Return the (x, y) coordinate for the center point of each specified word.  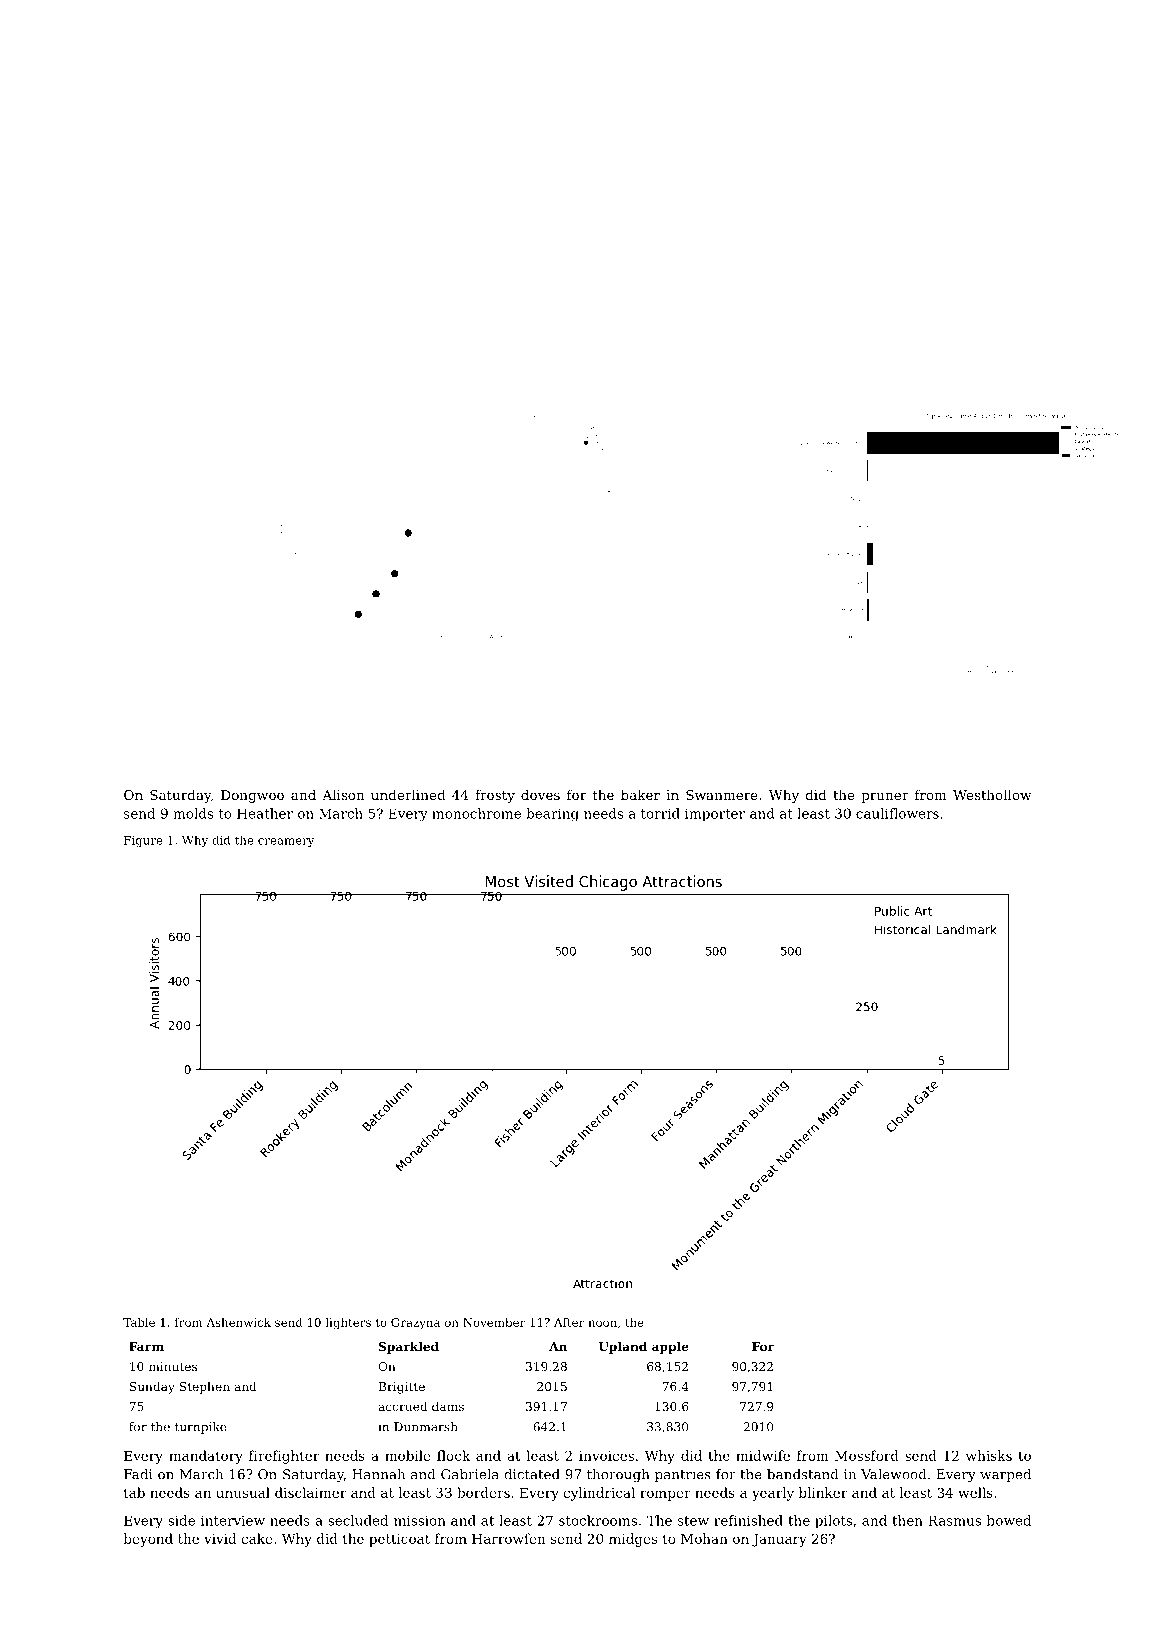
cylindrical (599, 1494)
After (569, 1322)
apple (670, 1347)
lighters (348, 1324)
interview (233, 1520)
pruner (885, 798)
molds (193, 813)
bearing (552, 815)
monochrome (476, 813)
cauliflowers (897, 813)
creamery (286, 842)
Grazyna (415, 1324)
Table (139, 1322)
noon (602, 1323)
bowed (1009, 1520)
